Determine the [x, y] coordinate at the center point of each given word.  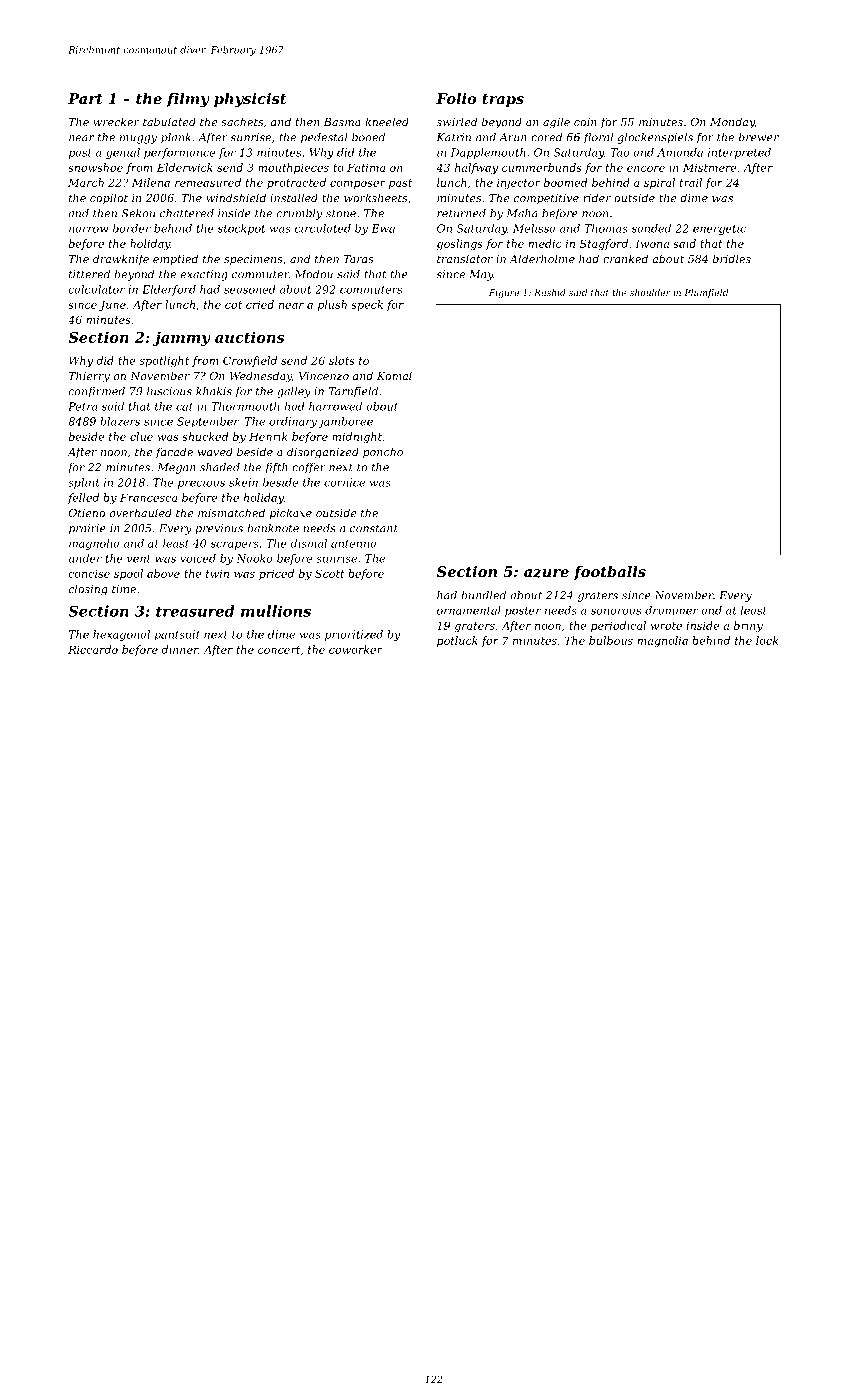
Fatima [366, 167]
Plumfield [706, 293]
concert [279, 650]
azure [546, 573]
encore [646, 169]
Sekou [138, 213]
